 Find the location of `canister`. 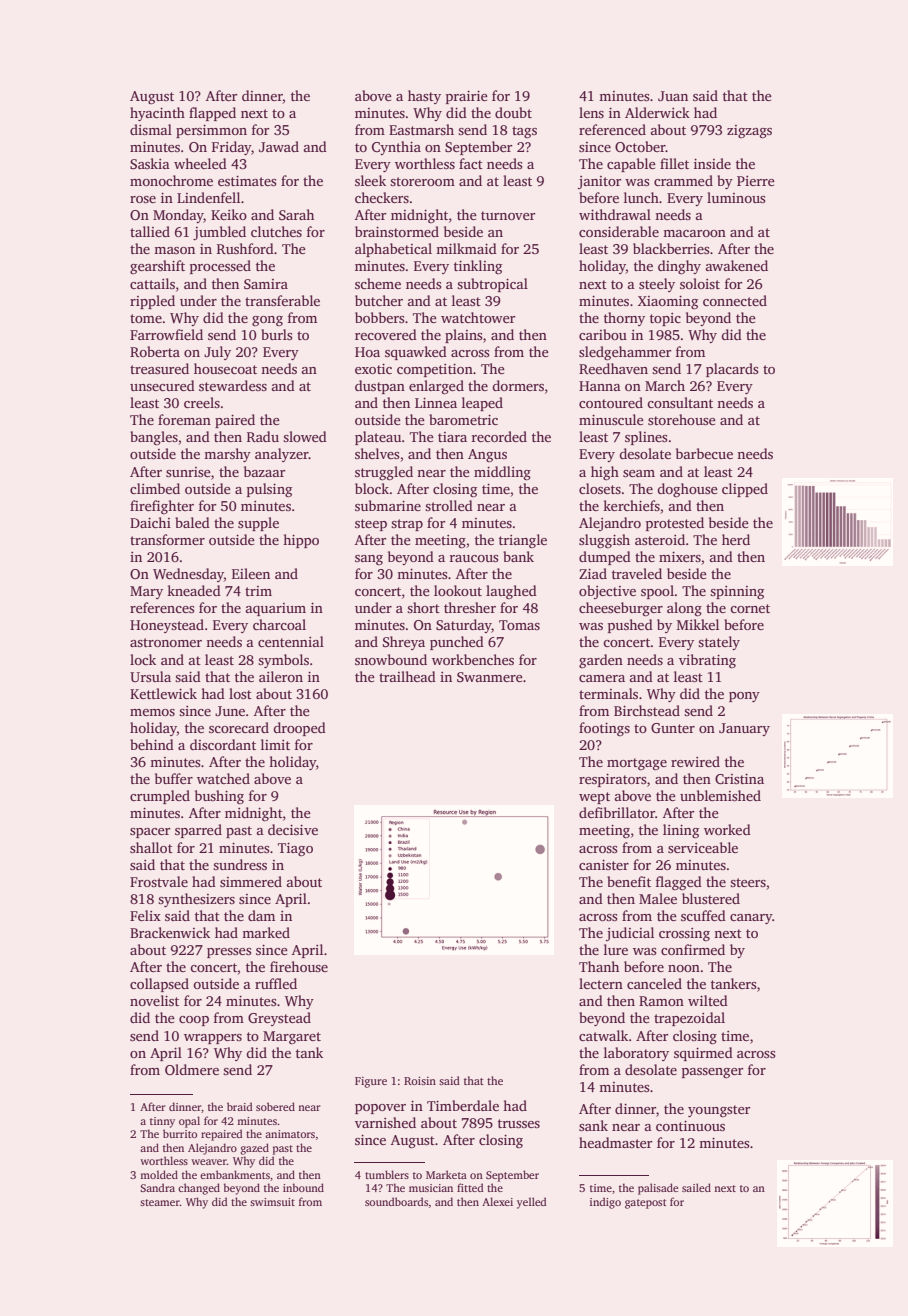

canister is located at coordinates (604, 865).
